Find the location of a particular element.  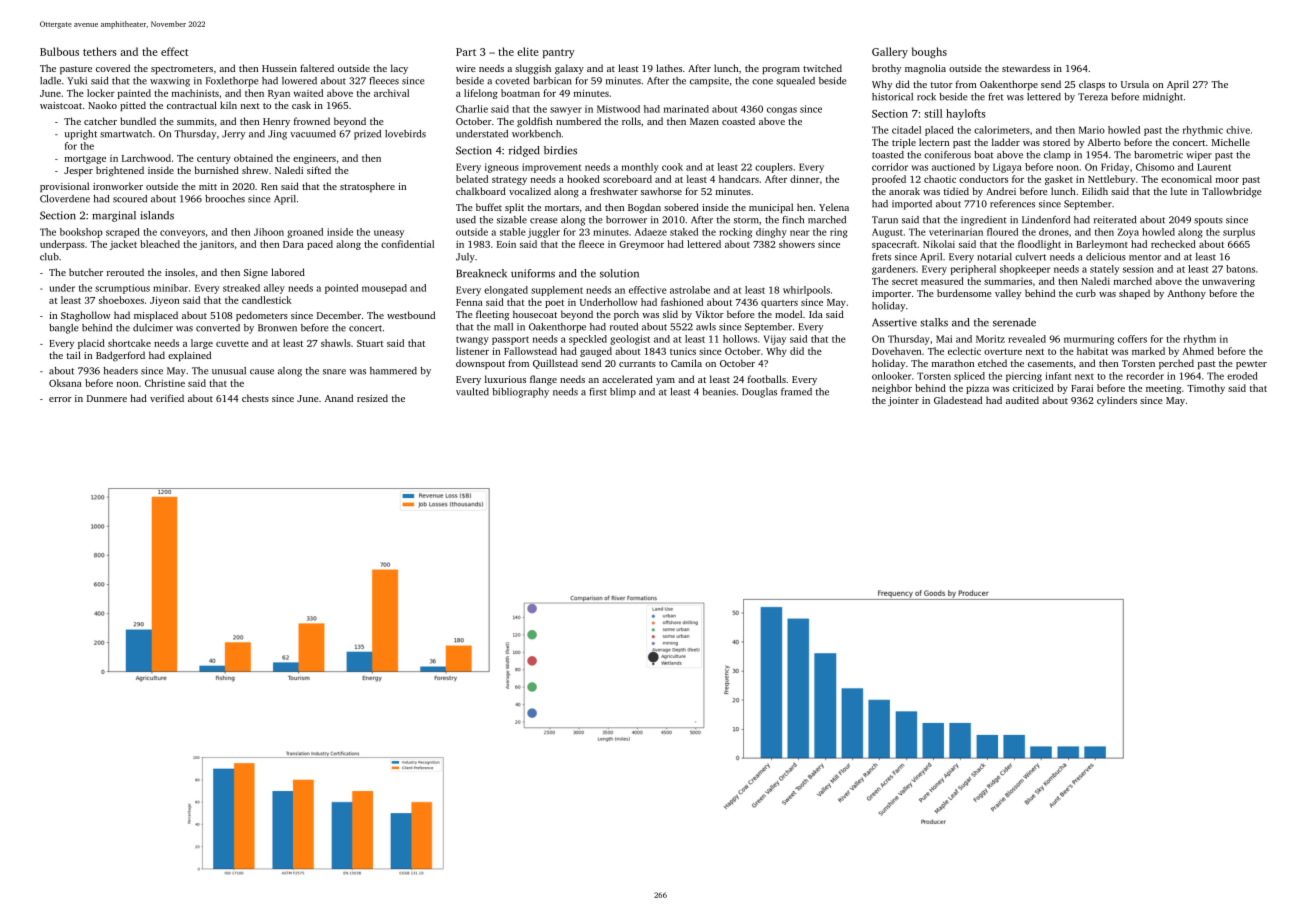

squealed is located at coordinates (795, 82).
